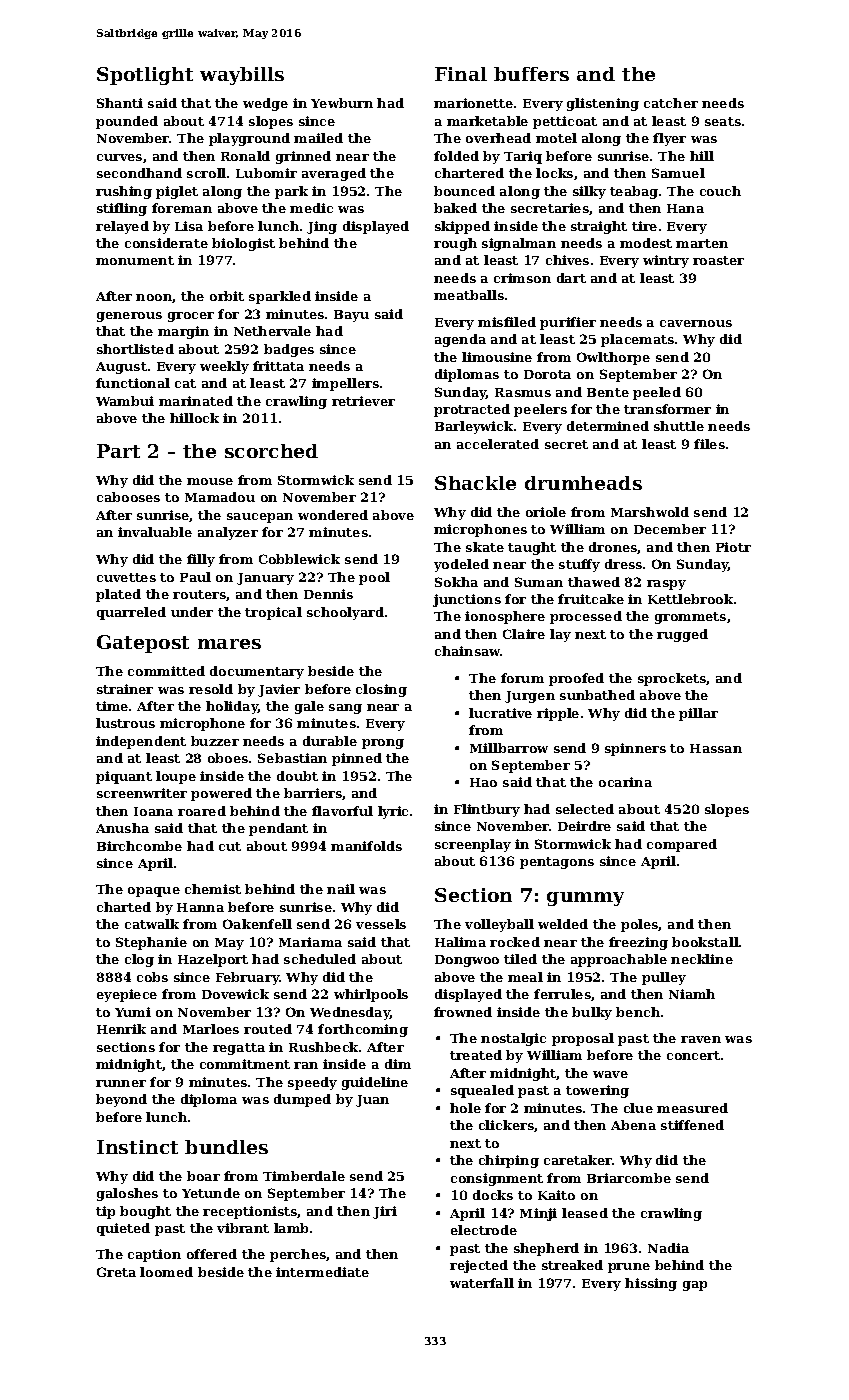 This screenshot has height=1400, width=849. What do you see at coordinates (116, 1272) in the screenshot?
I see `Greta` at bounding box center [116, 1272].
